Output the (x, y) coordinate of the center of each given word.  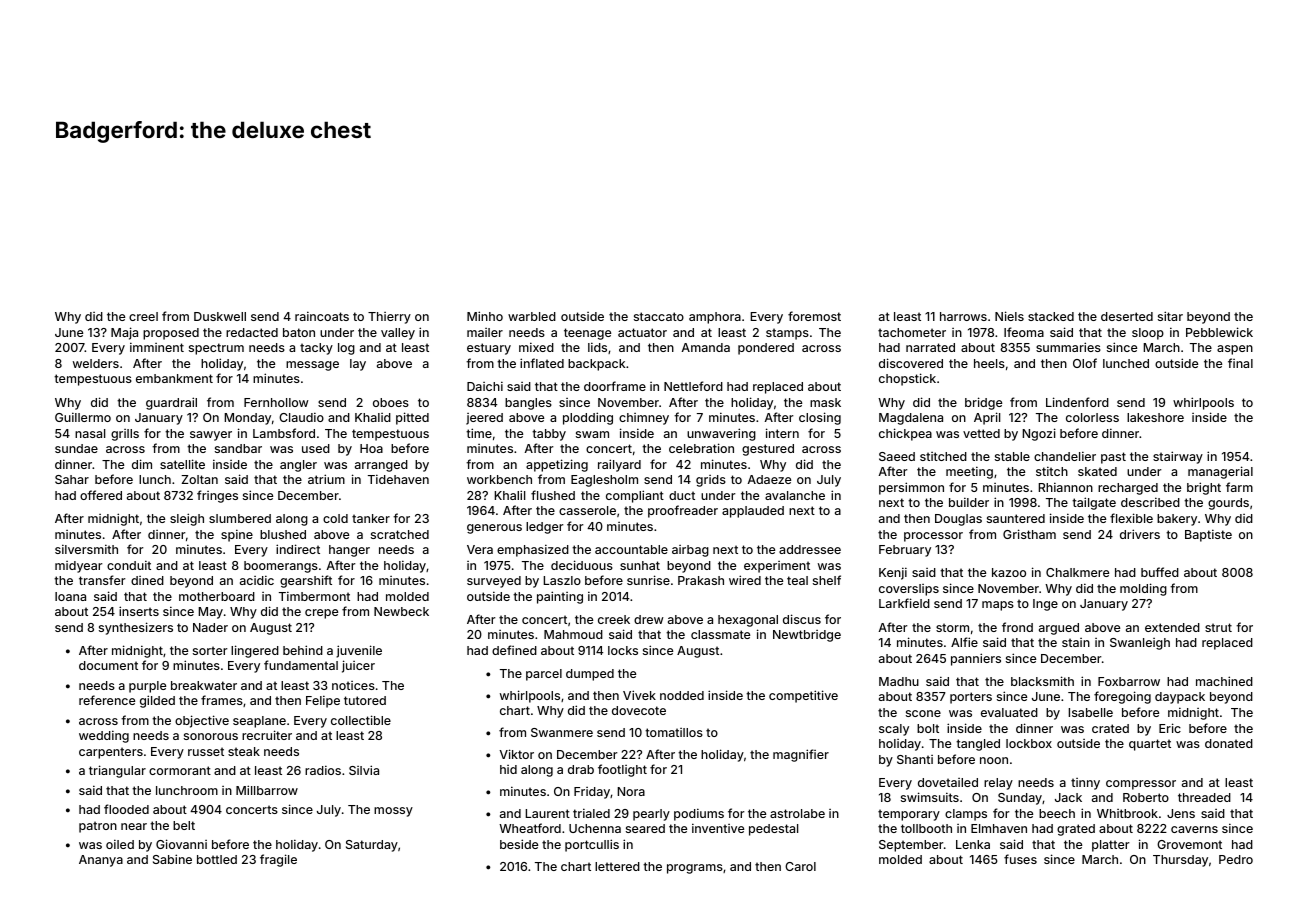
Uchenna (595, 828)
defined (514, 650)
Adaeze (769, 479)
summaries (1068, 347)
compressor (1141, 785)
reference (107, 700)
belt (184, 825)
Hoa (371, 448)
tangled (978, 745)
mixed (536, 347)
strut (1218, 627)
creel (143, 316)
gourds (1228, 504)
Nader (210, 627)
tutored (365, 700)
